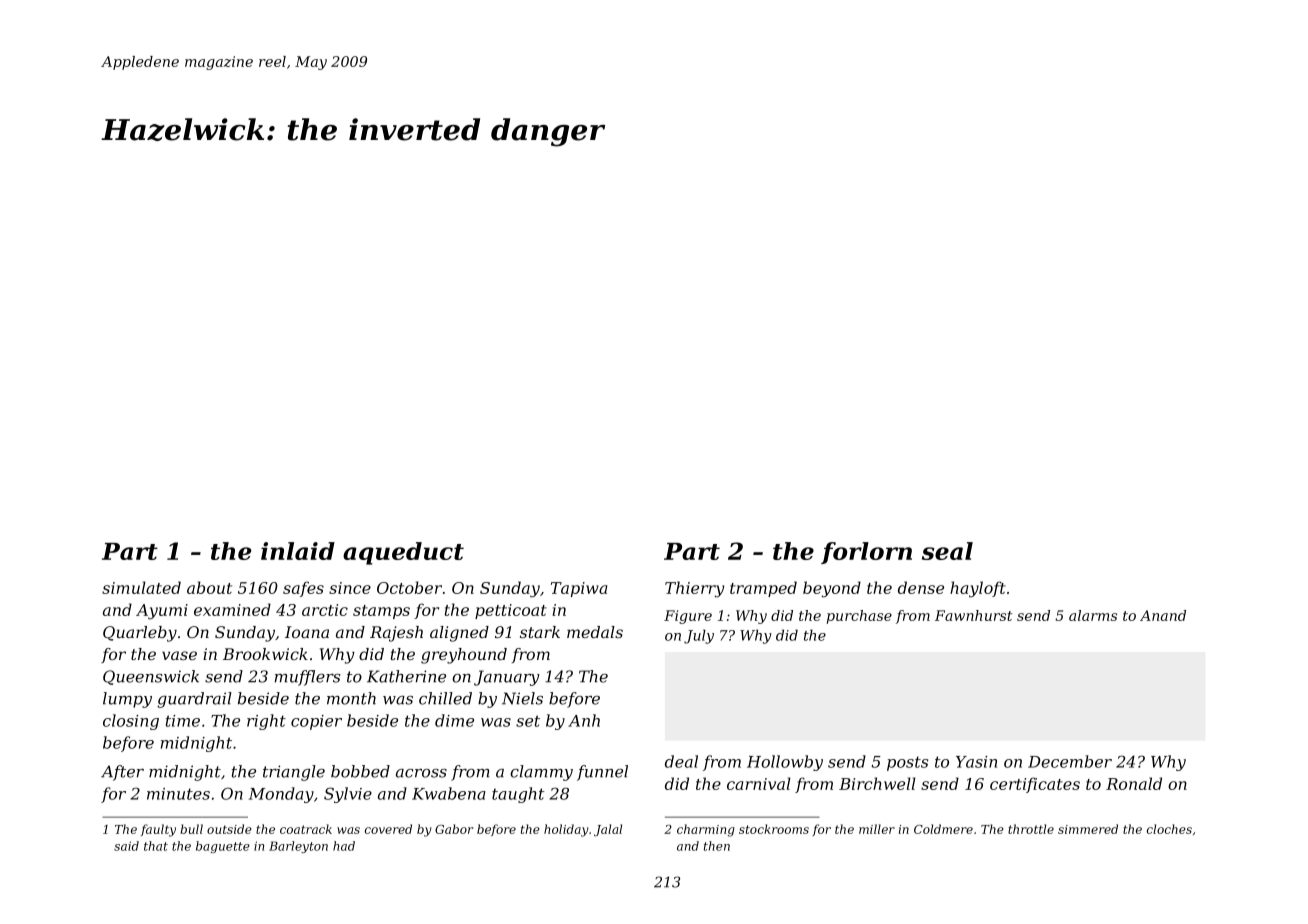 The height and width of the screenshot is (924, 1308). Describe the element at coordinates (947, 551) in the screenshot. I see `seal` at that location.
